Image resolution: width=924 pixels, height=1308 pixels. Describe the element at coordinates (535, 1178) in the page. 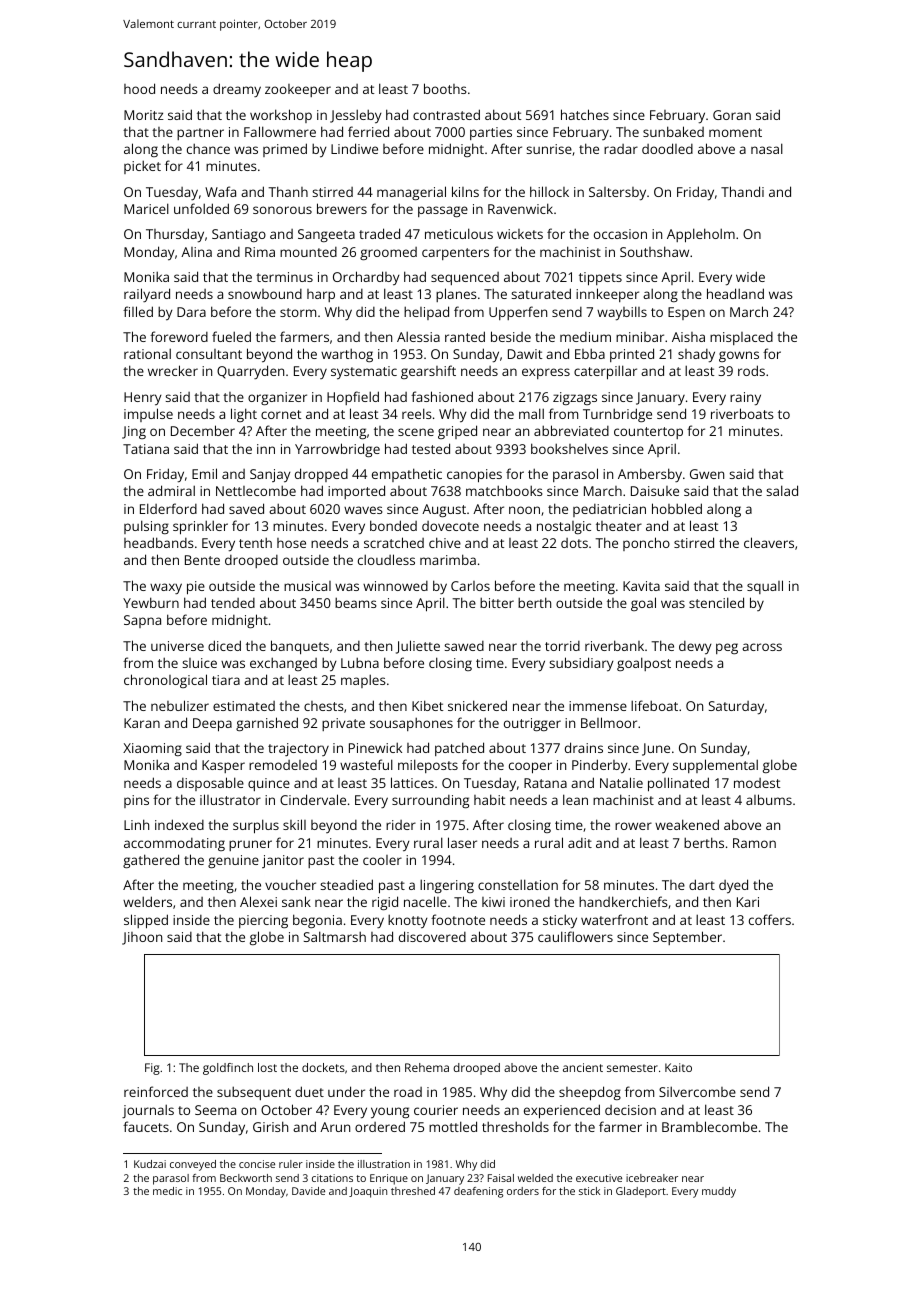

I see `welded` at that location.
